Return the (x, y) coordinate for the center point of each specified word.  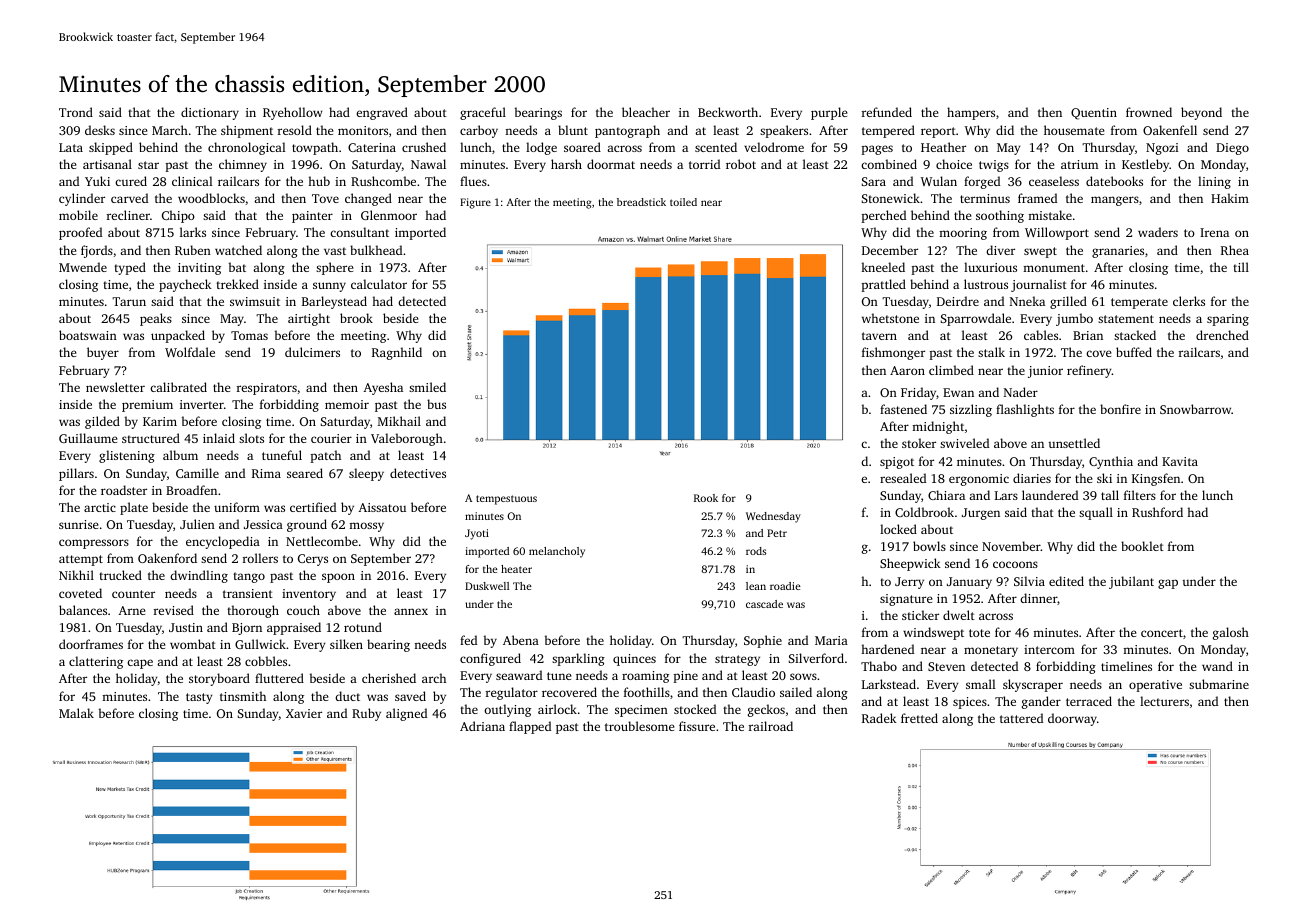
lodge (541, 148)
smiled (427, 387)
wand (1217, 666)
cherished (389, 678)
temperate (1139, 303)
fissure (697, 726)
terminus (985, 198)
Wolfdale (190, 352)
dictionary (210, 113)
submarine (1219, 684)
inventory (309, 595)
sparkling (578, 659)
